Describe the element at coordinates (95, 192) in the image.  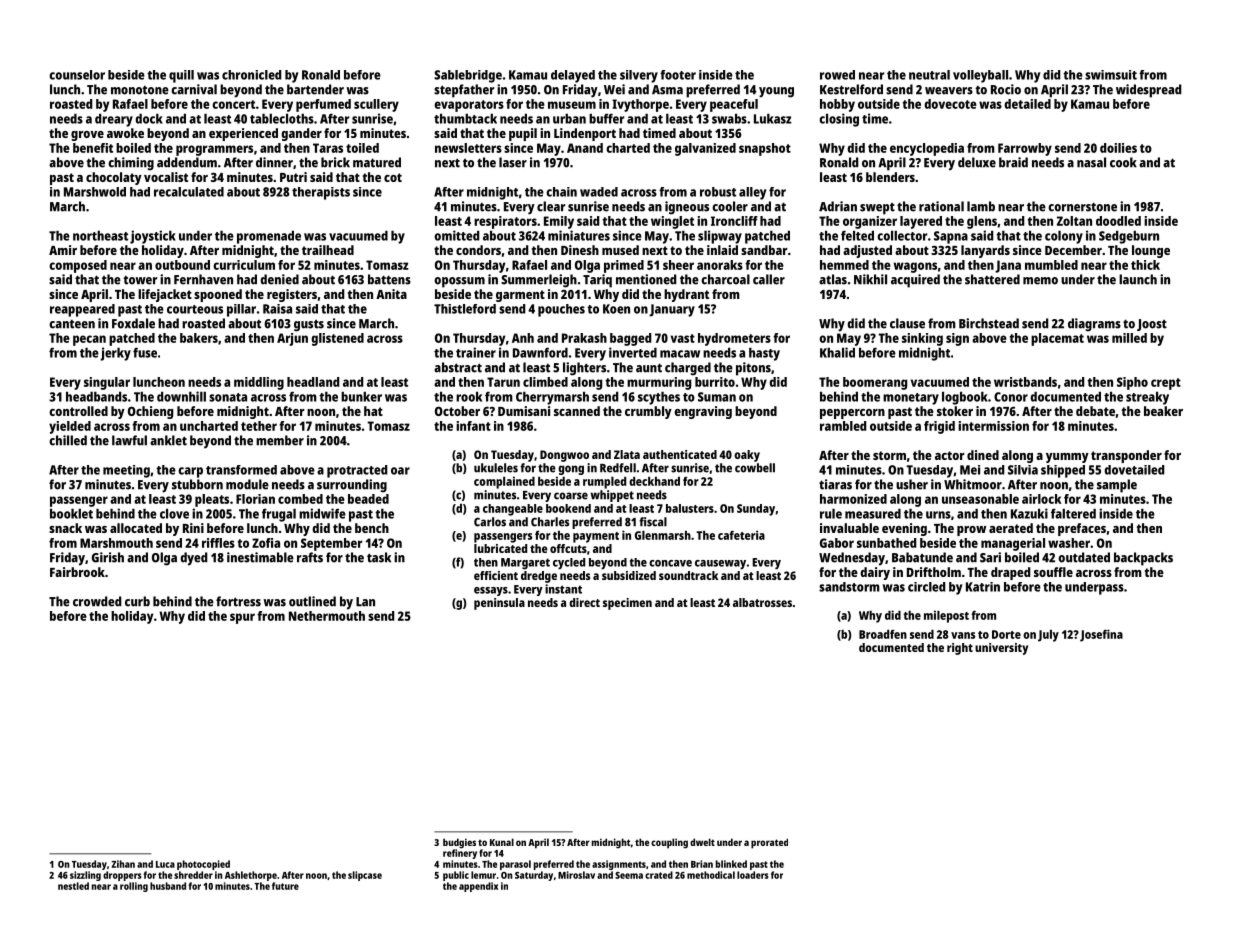
I see `Marshwold` at that location.
